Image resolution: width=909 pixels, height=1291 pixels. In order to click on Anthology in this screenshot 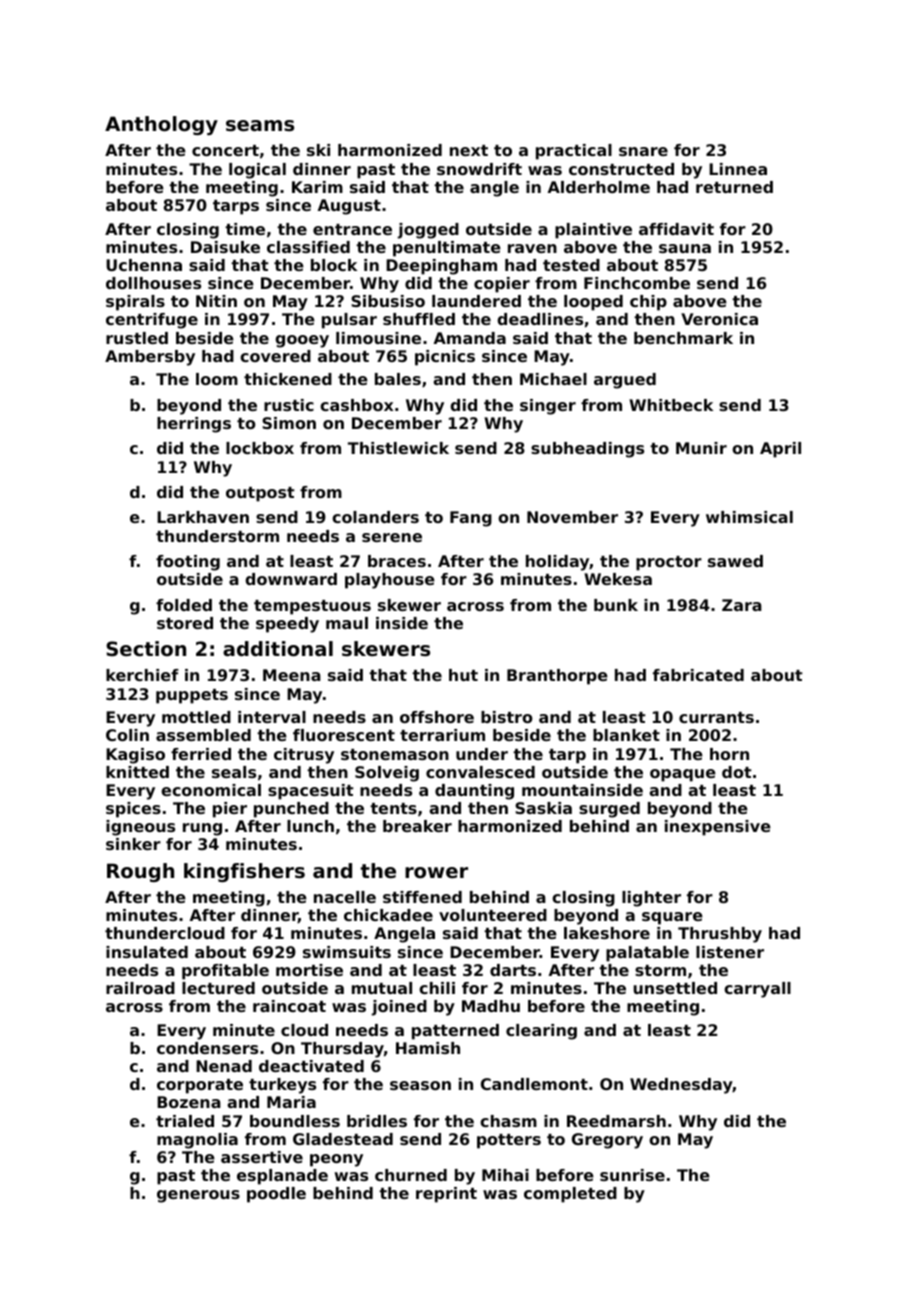, I will do `click(161, 125)`.
